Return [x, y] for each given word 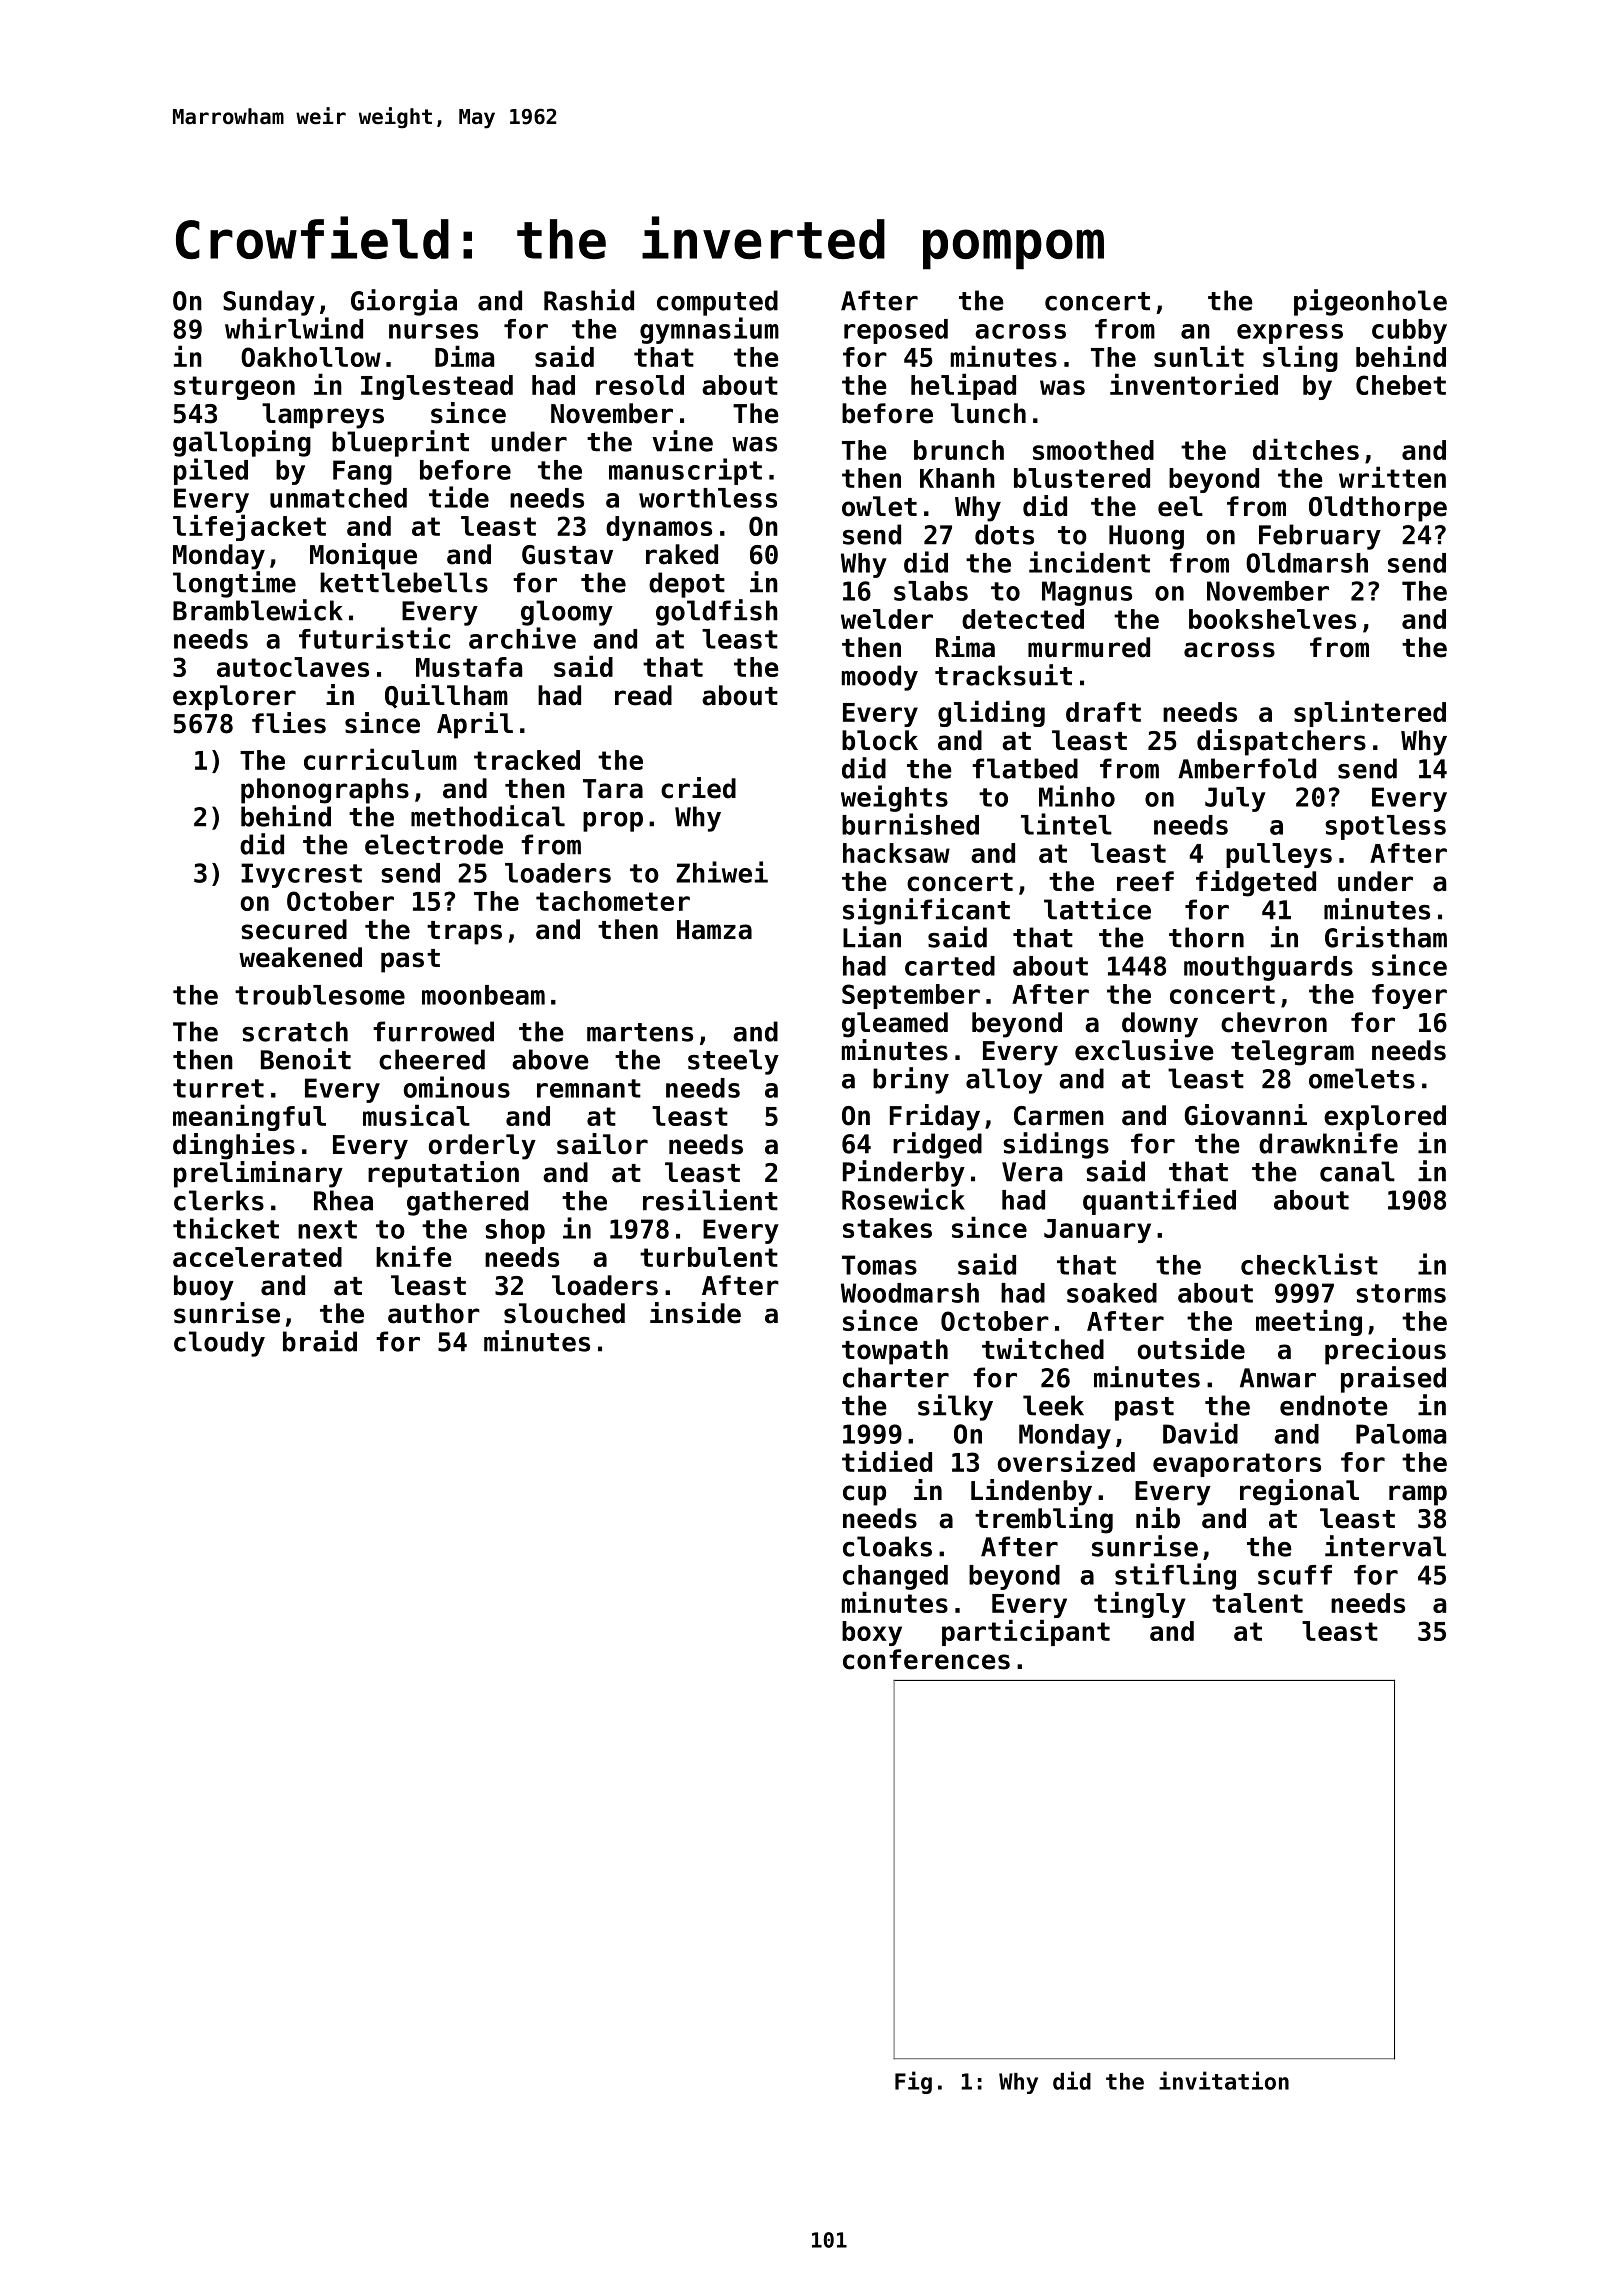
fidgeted [1256, 883]
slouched [564, 1313]
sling [1300, 358]
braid [320, 1341]
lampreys [323, 416]
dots [1004, 534]
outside [1191, 1349]
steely [733, 1062]
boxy [872, 1633]
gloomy [567, 613]
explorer [234, 698]
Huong [1146, 537]
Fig [913, 2082]
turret [218, 1088]
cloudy [219, 1344]
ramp [1418, 1495]
